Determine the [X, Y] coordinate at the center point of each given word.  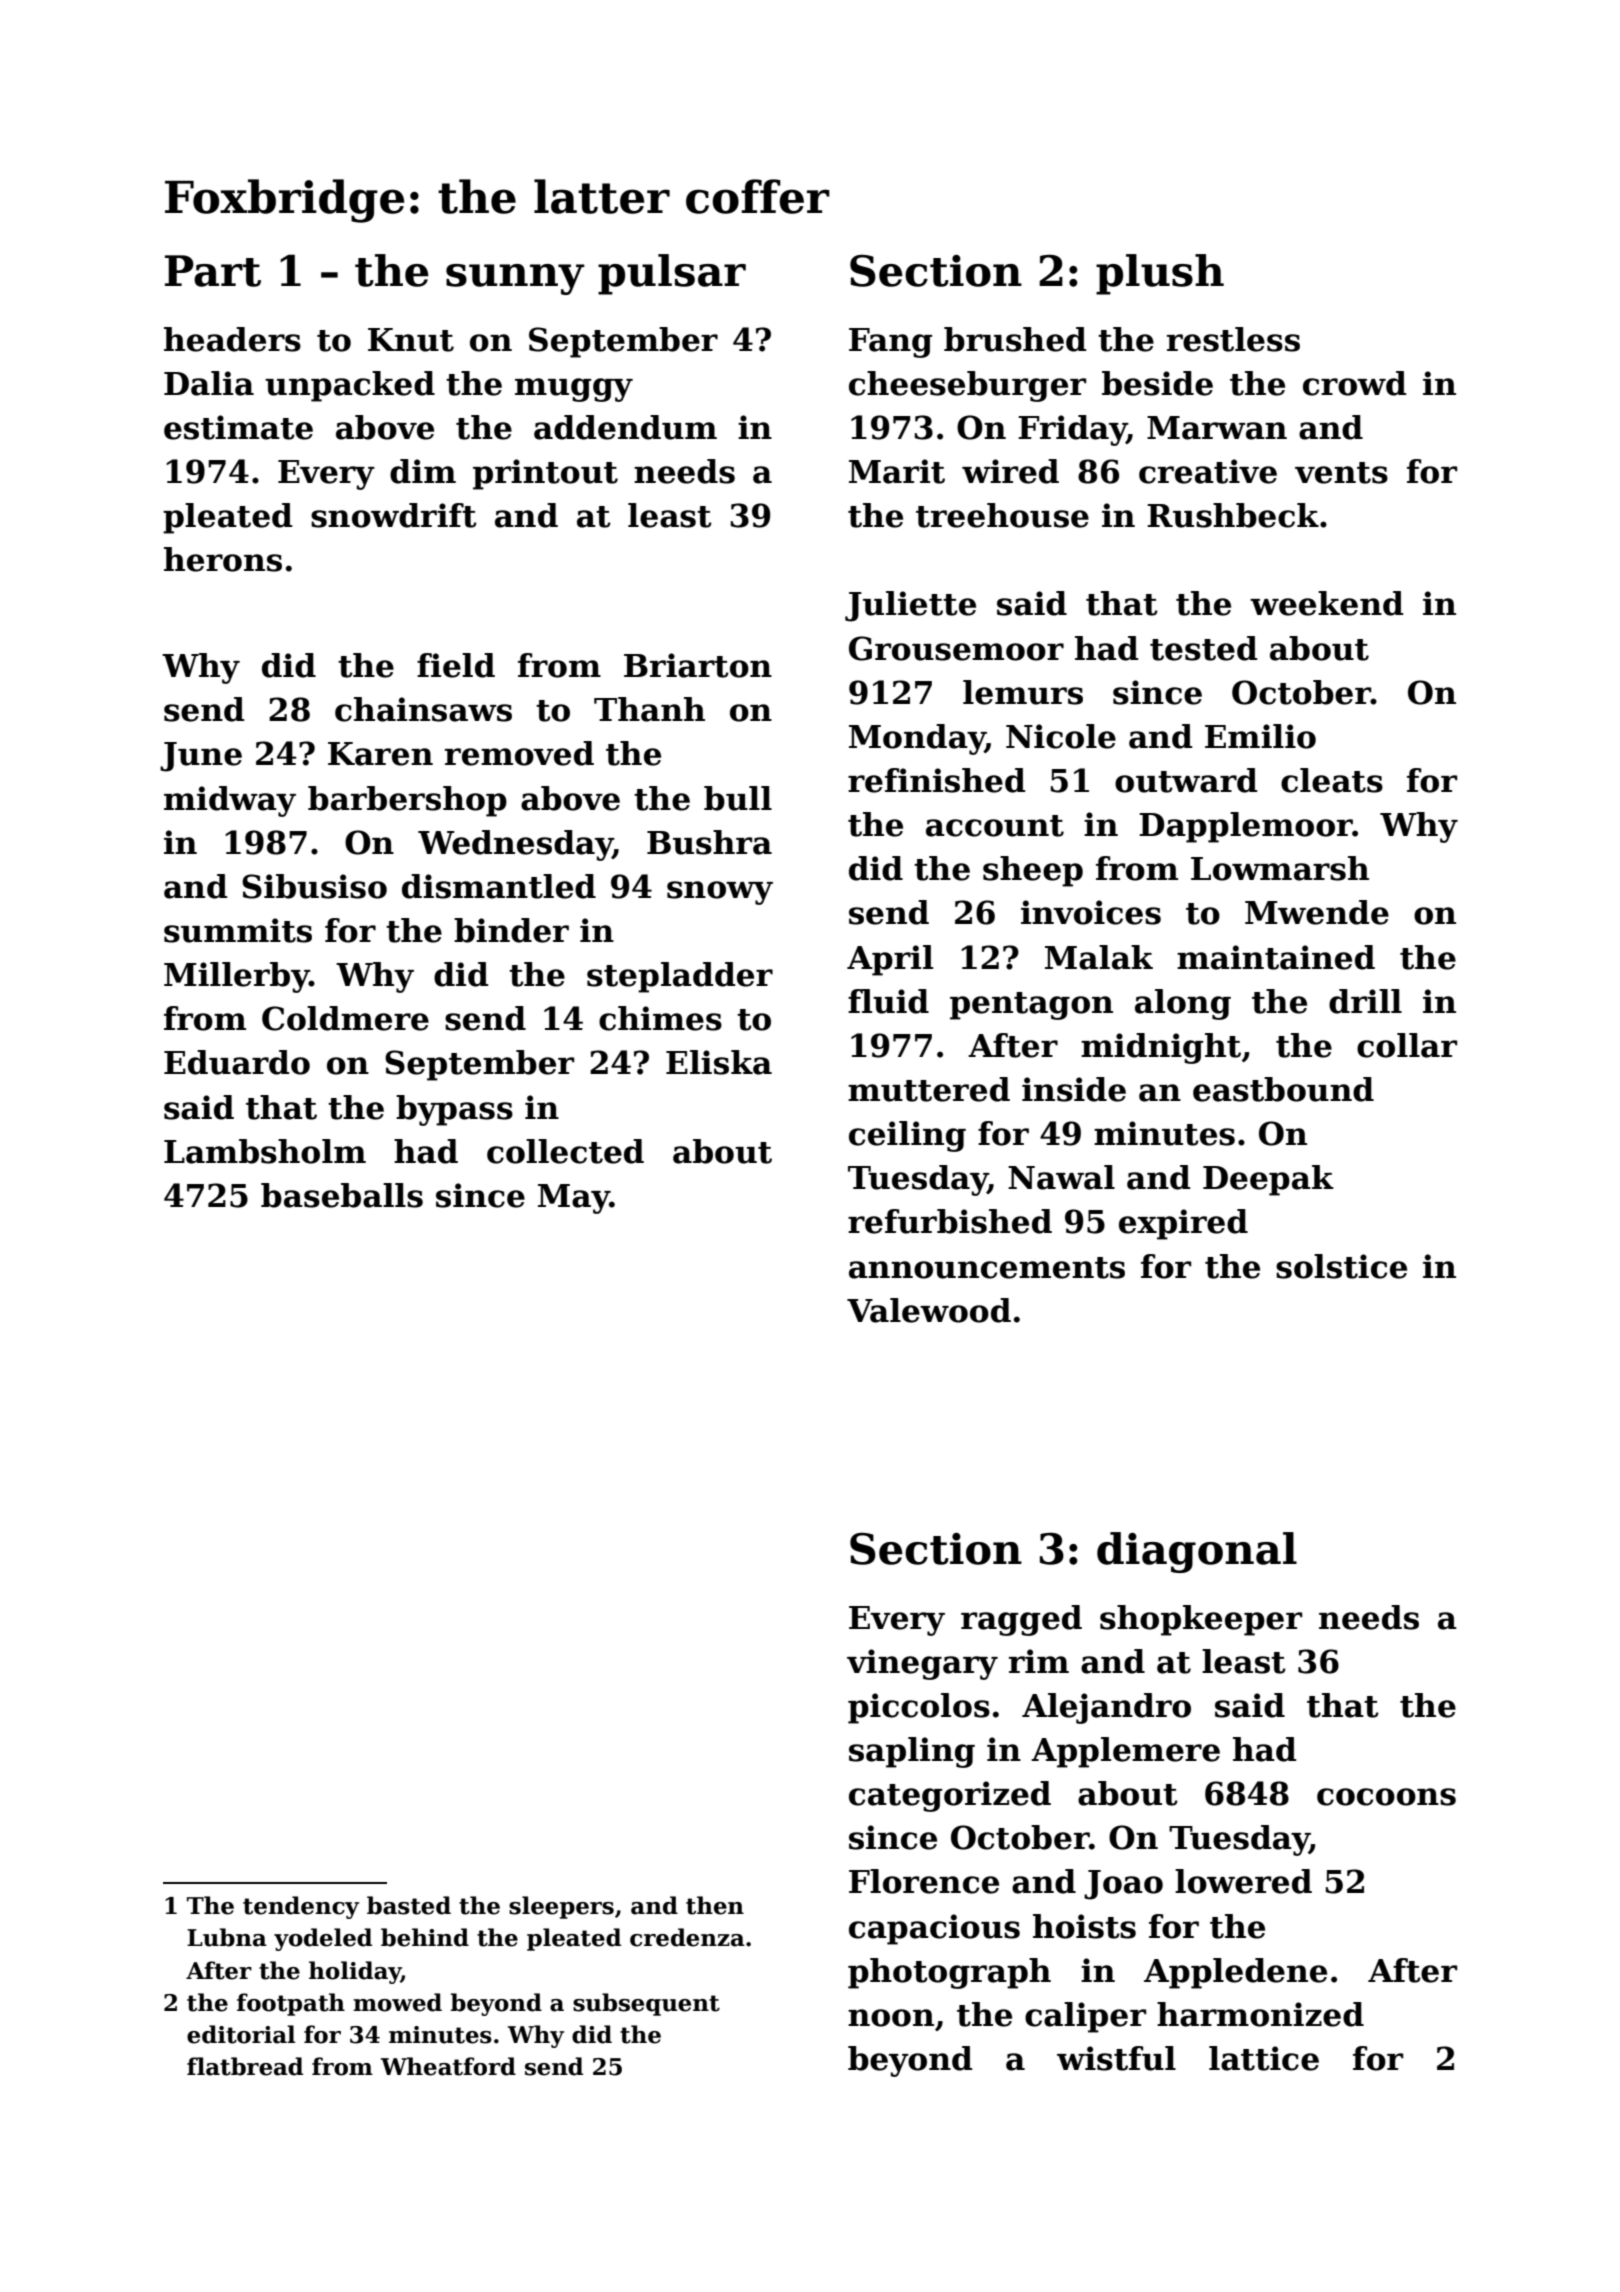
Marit [897, 471]
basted [409, 1905]
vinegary [922, 1664]
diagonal [1197, 1552]
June [201, 757]
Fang [891, 343]
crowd [1355, 383]
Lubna [227, 1937]
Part [213, 271]
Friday [1072, 430]
